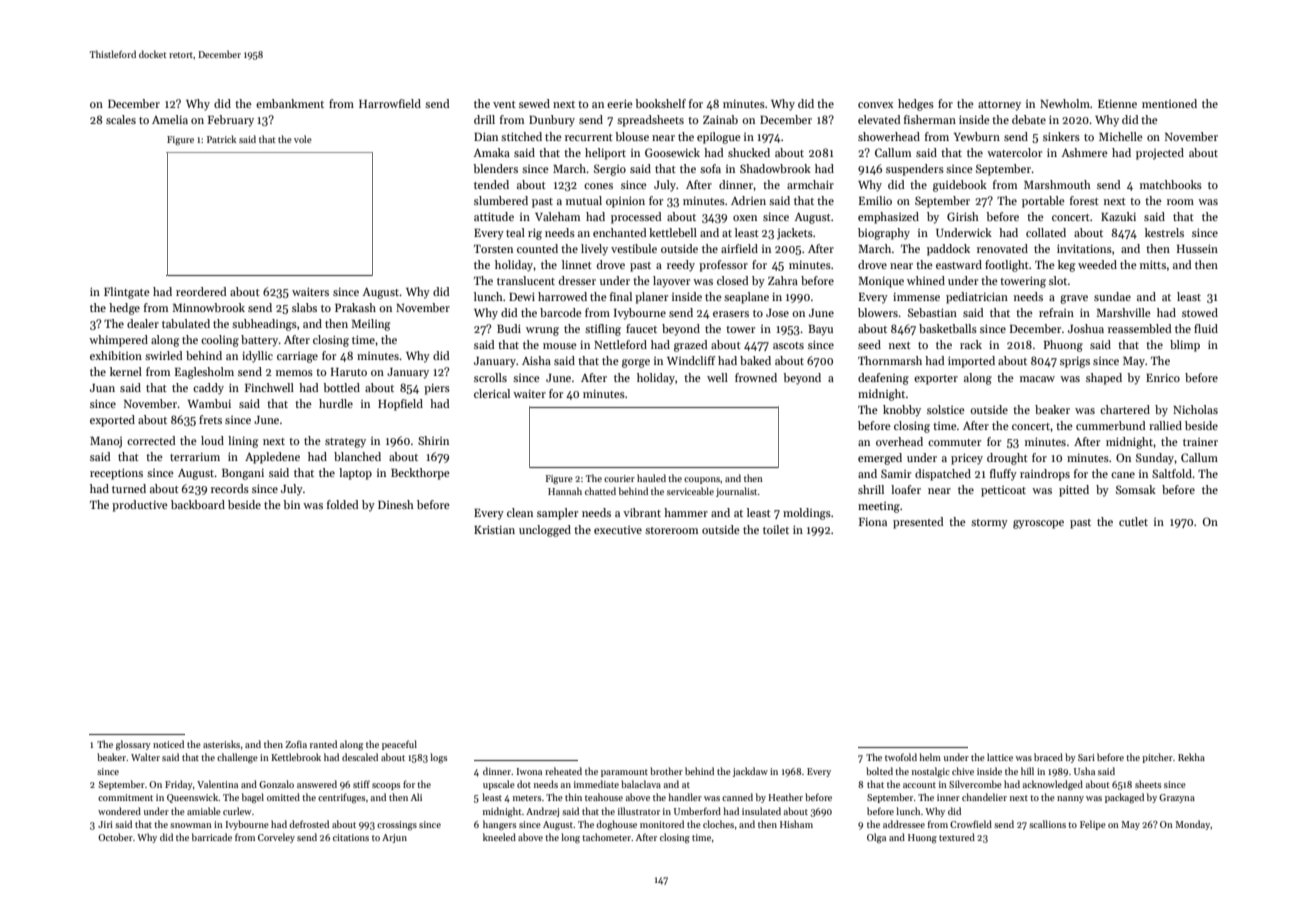 The height and width of the page is (924, 1308). I want to click on kneeled, so click(499, 837).
